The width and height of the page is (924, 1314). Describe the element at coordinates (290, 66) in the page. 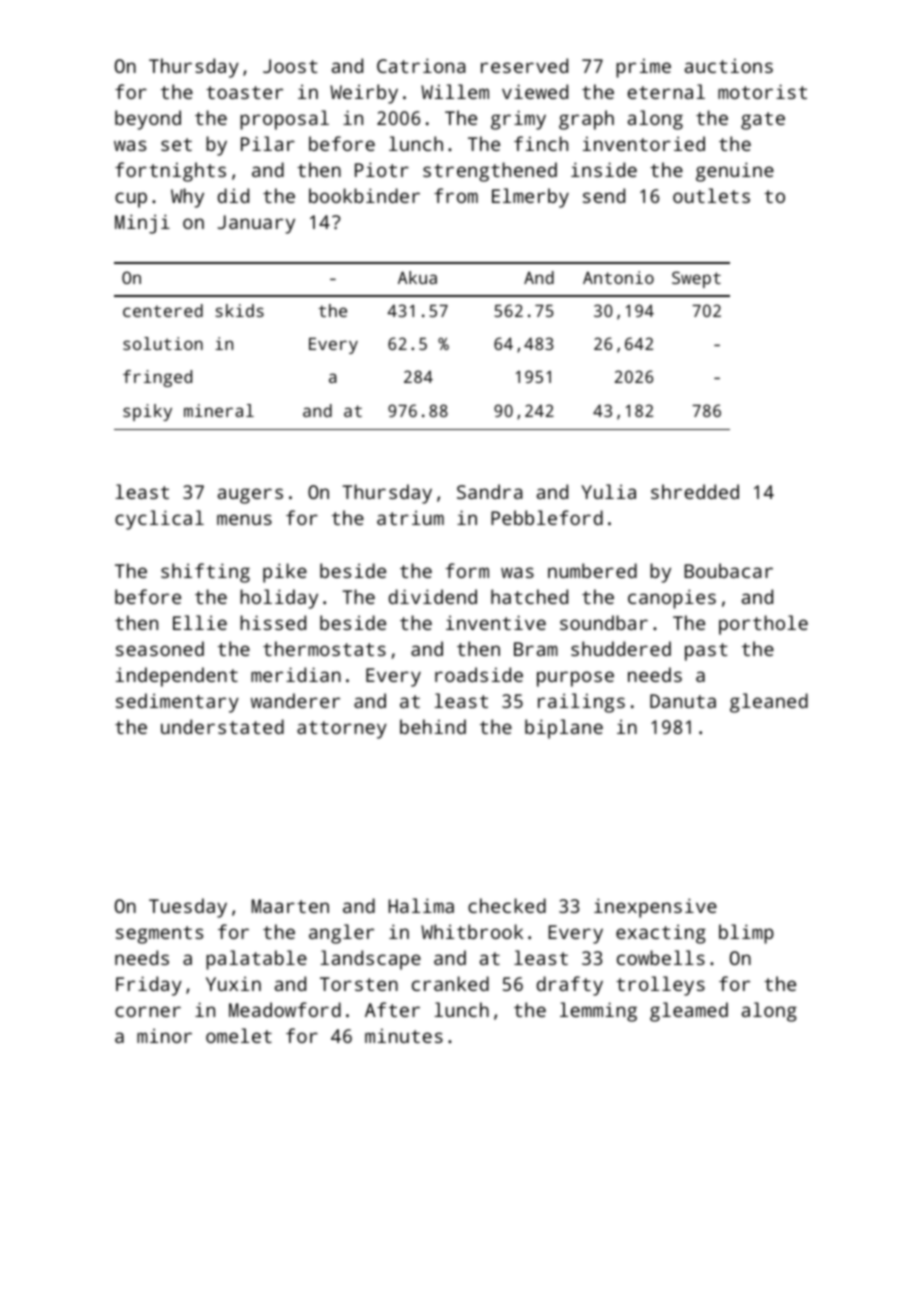

I see `Joost` at that location.
